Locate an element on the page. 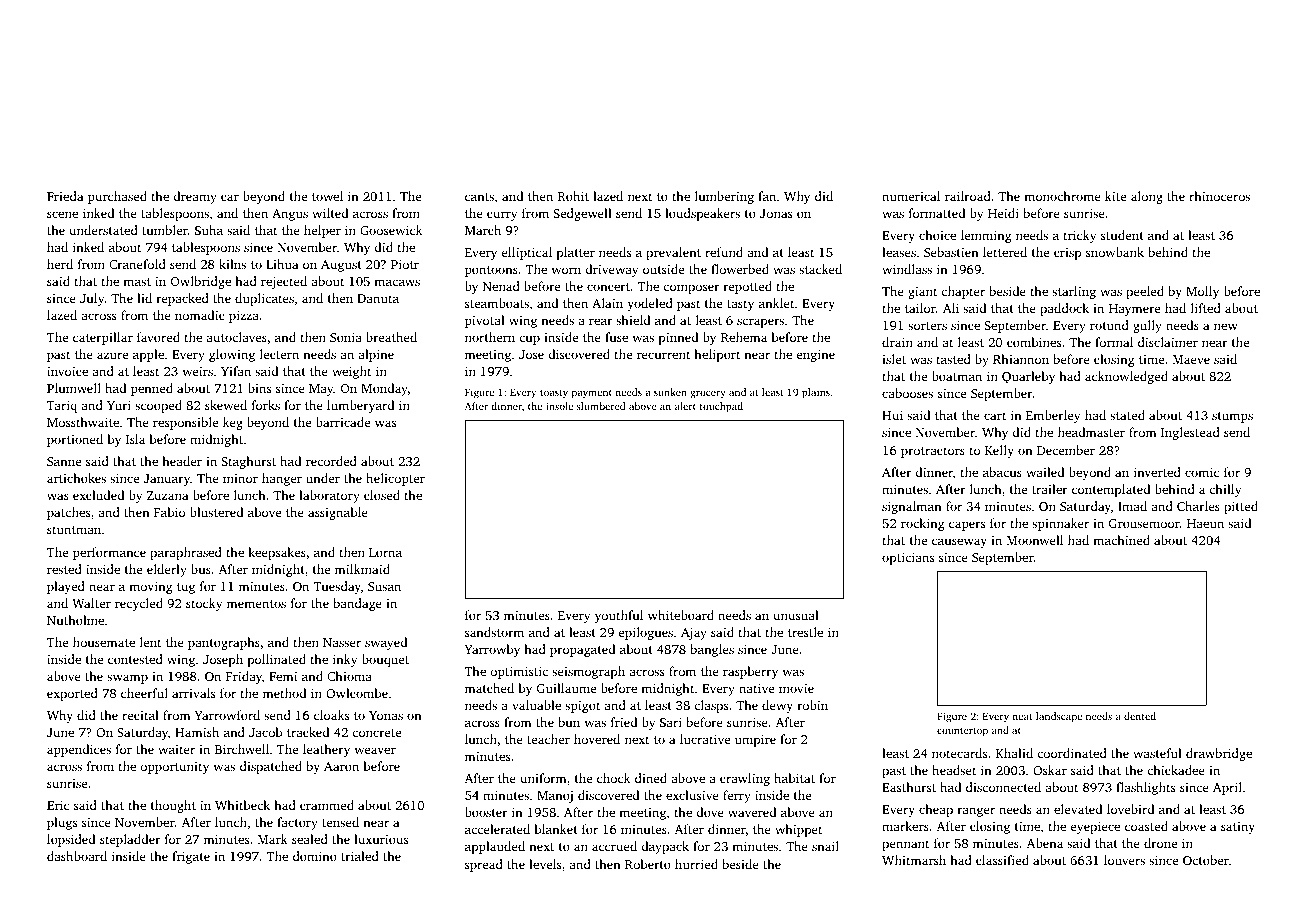  dented is located at coordinates (1140, 716).
